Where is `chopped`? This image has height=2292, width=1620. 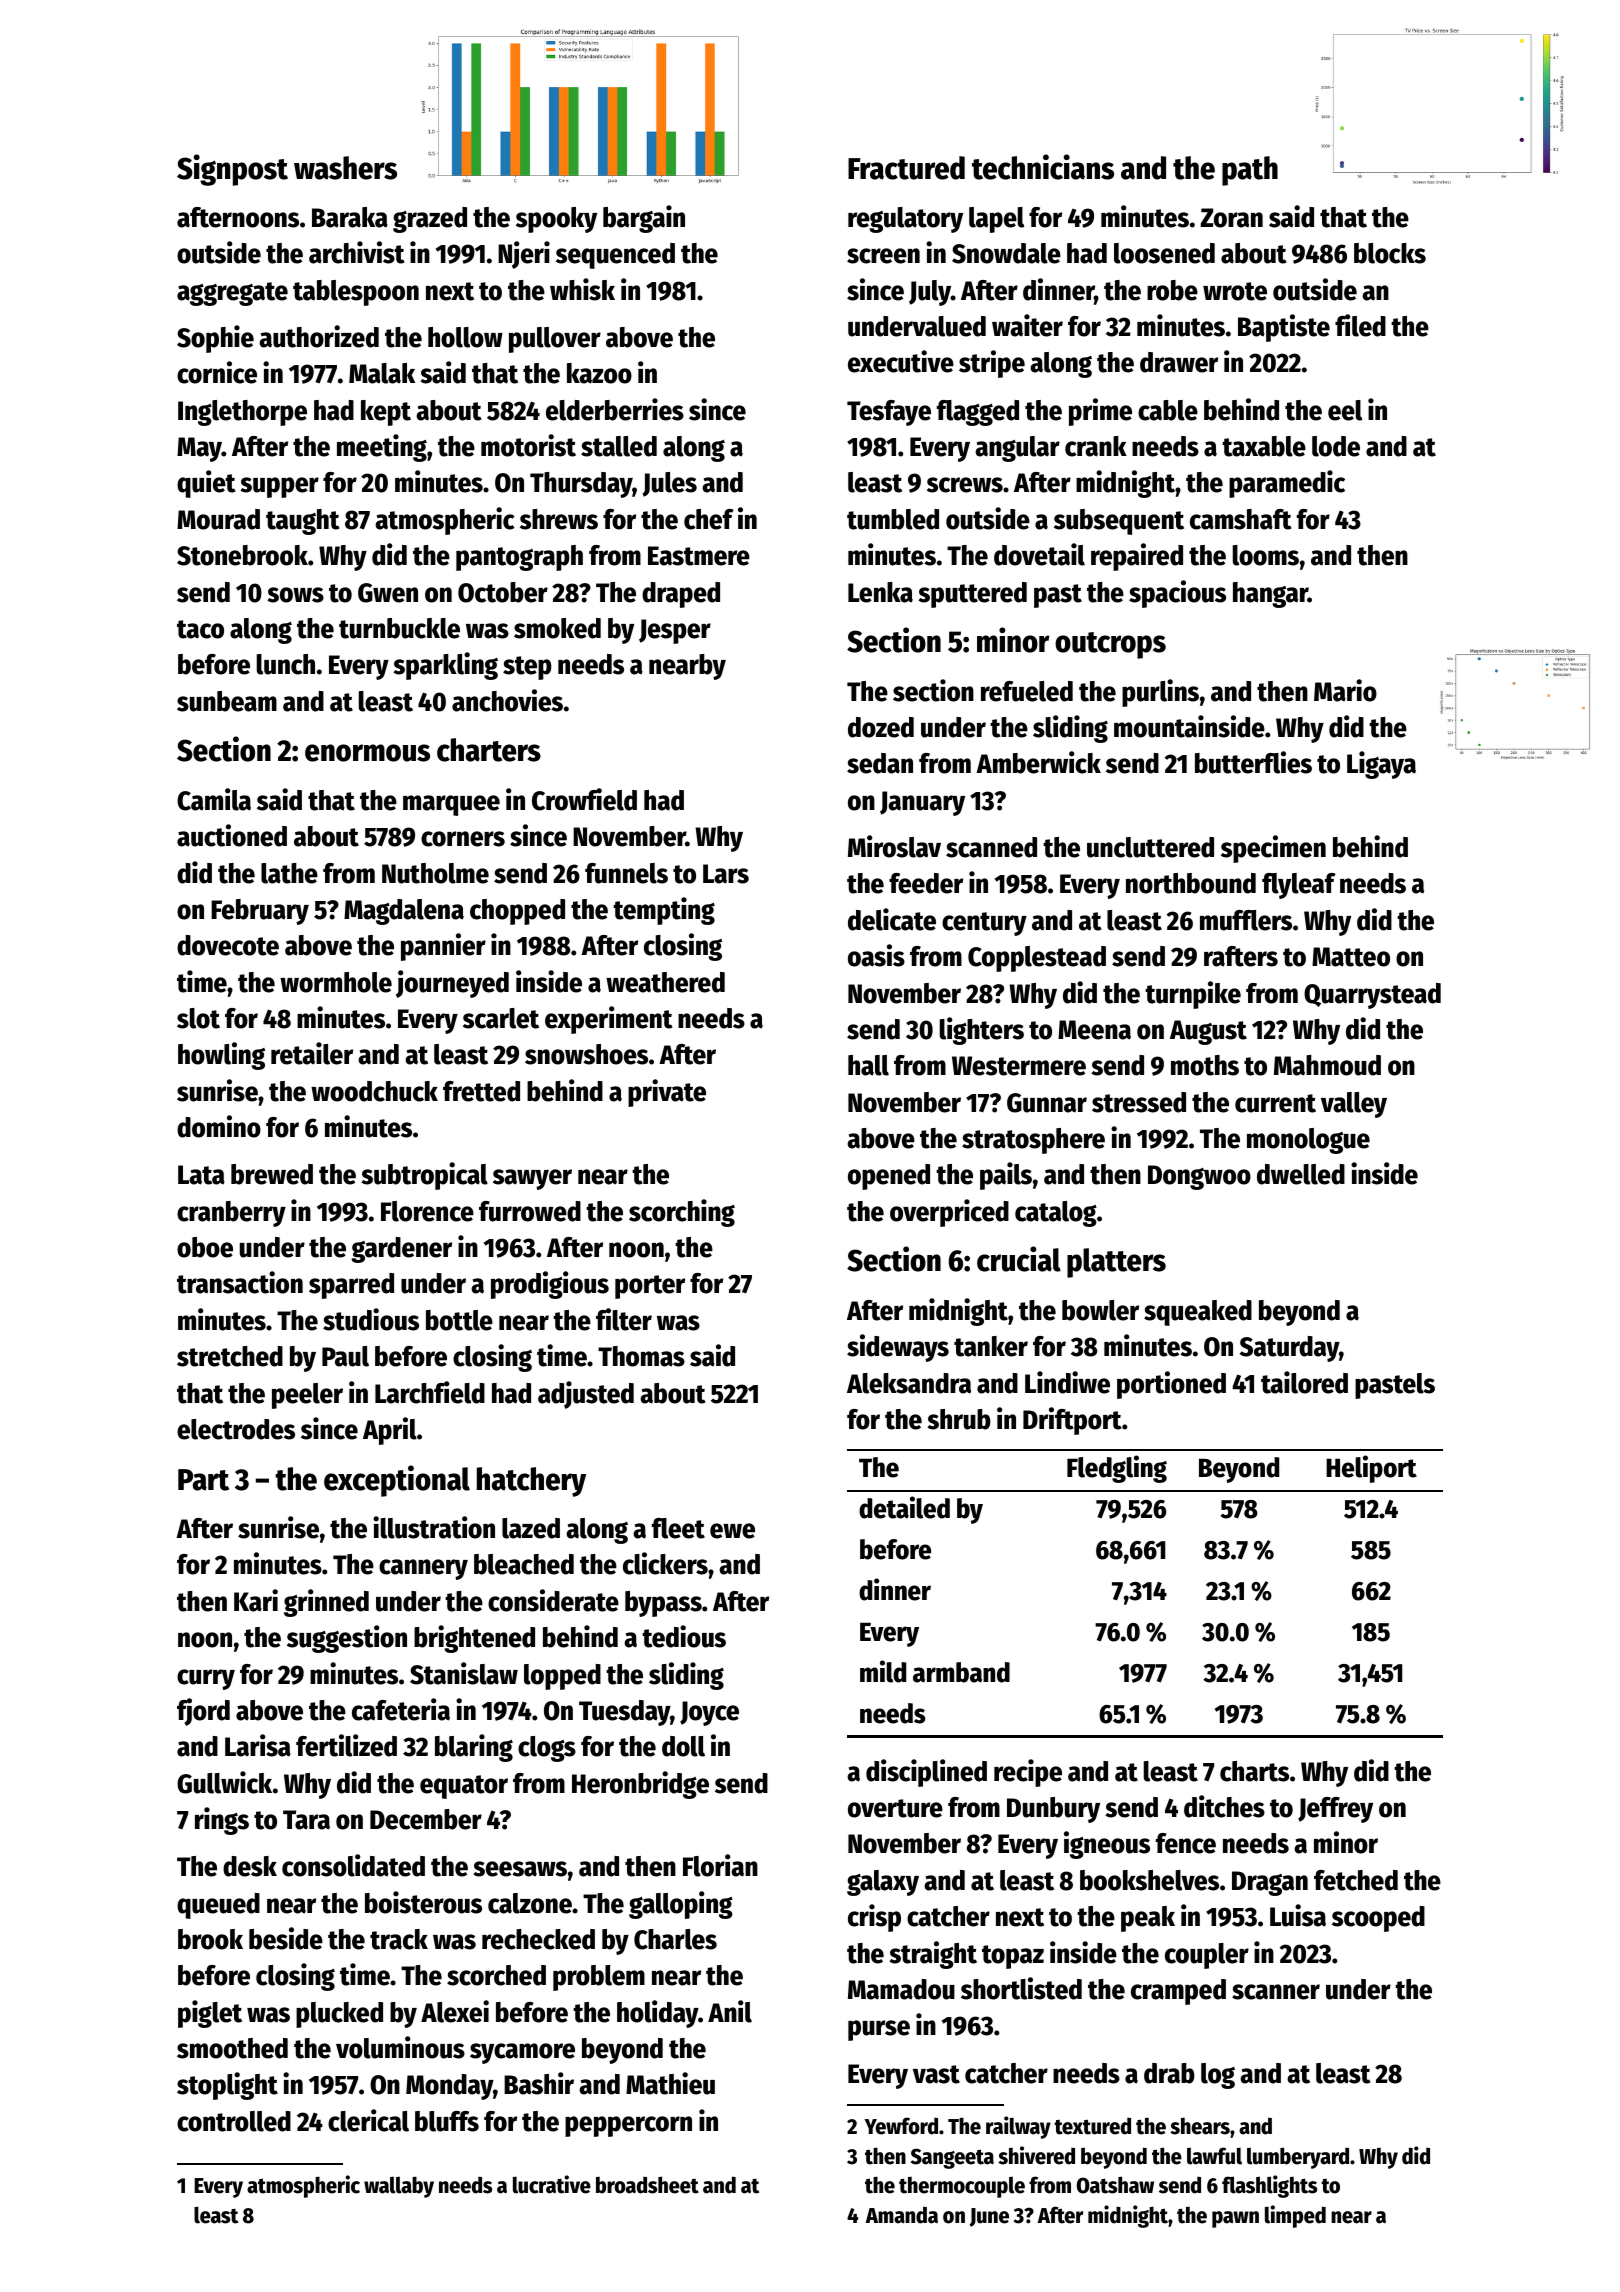
chopped is located at coordinates (517, 912).
